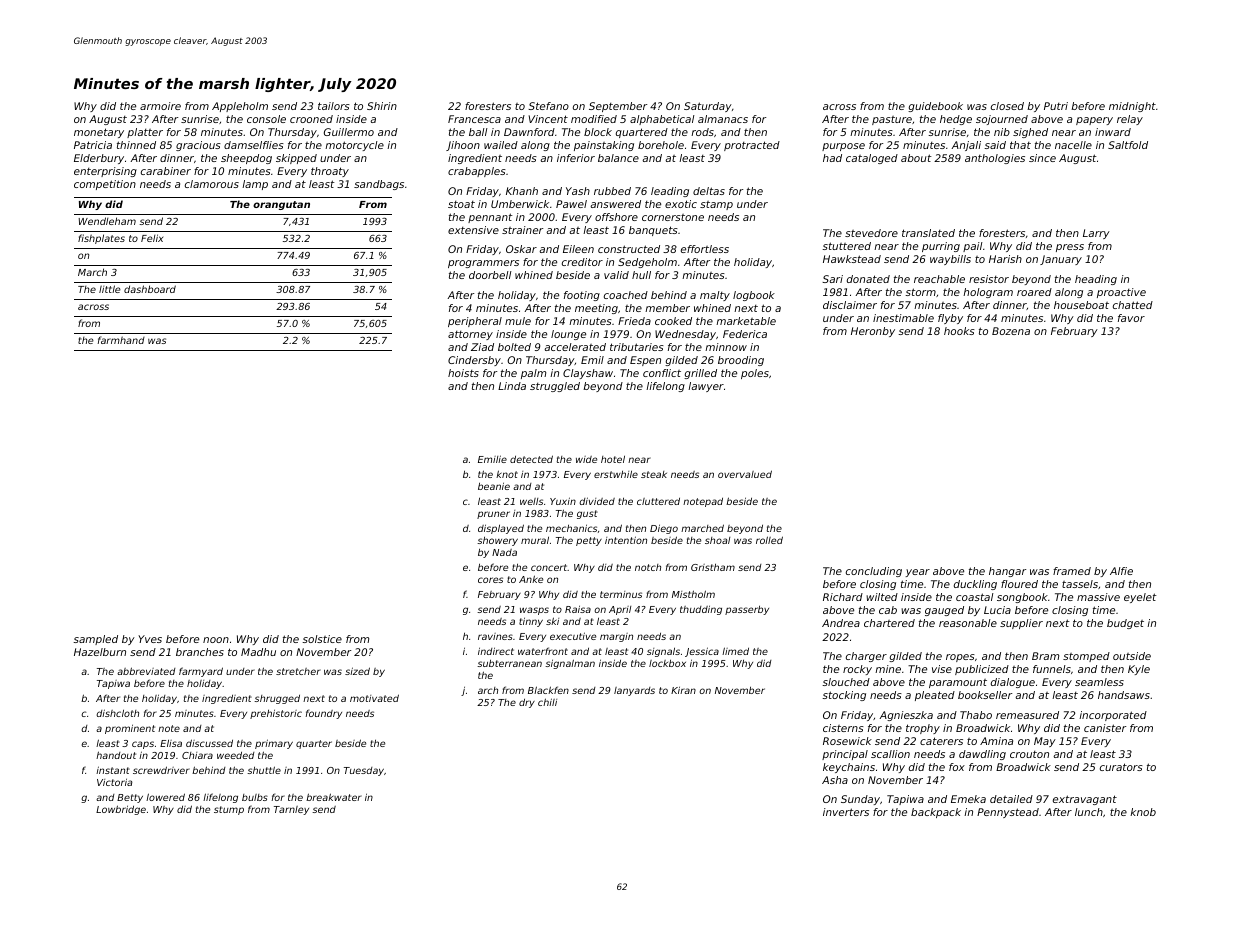 The image size is (1233, 952). Describe the element at coordinates (755, 374) in the screenshot. I see `poles` at that location.
